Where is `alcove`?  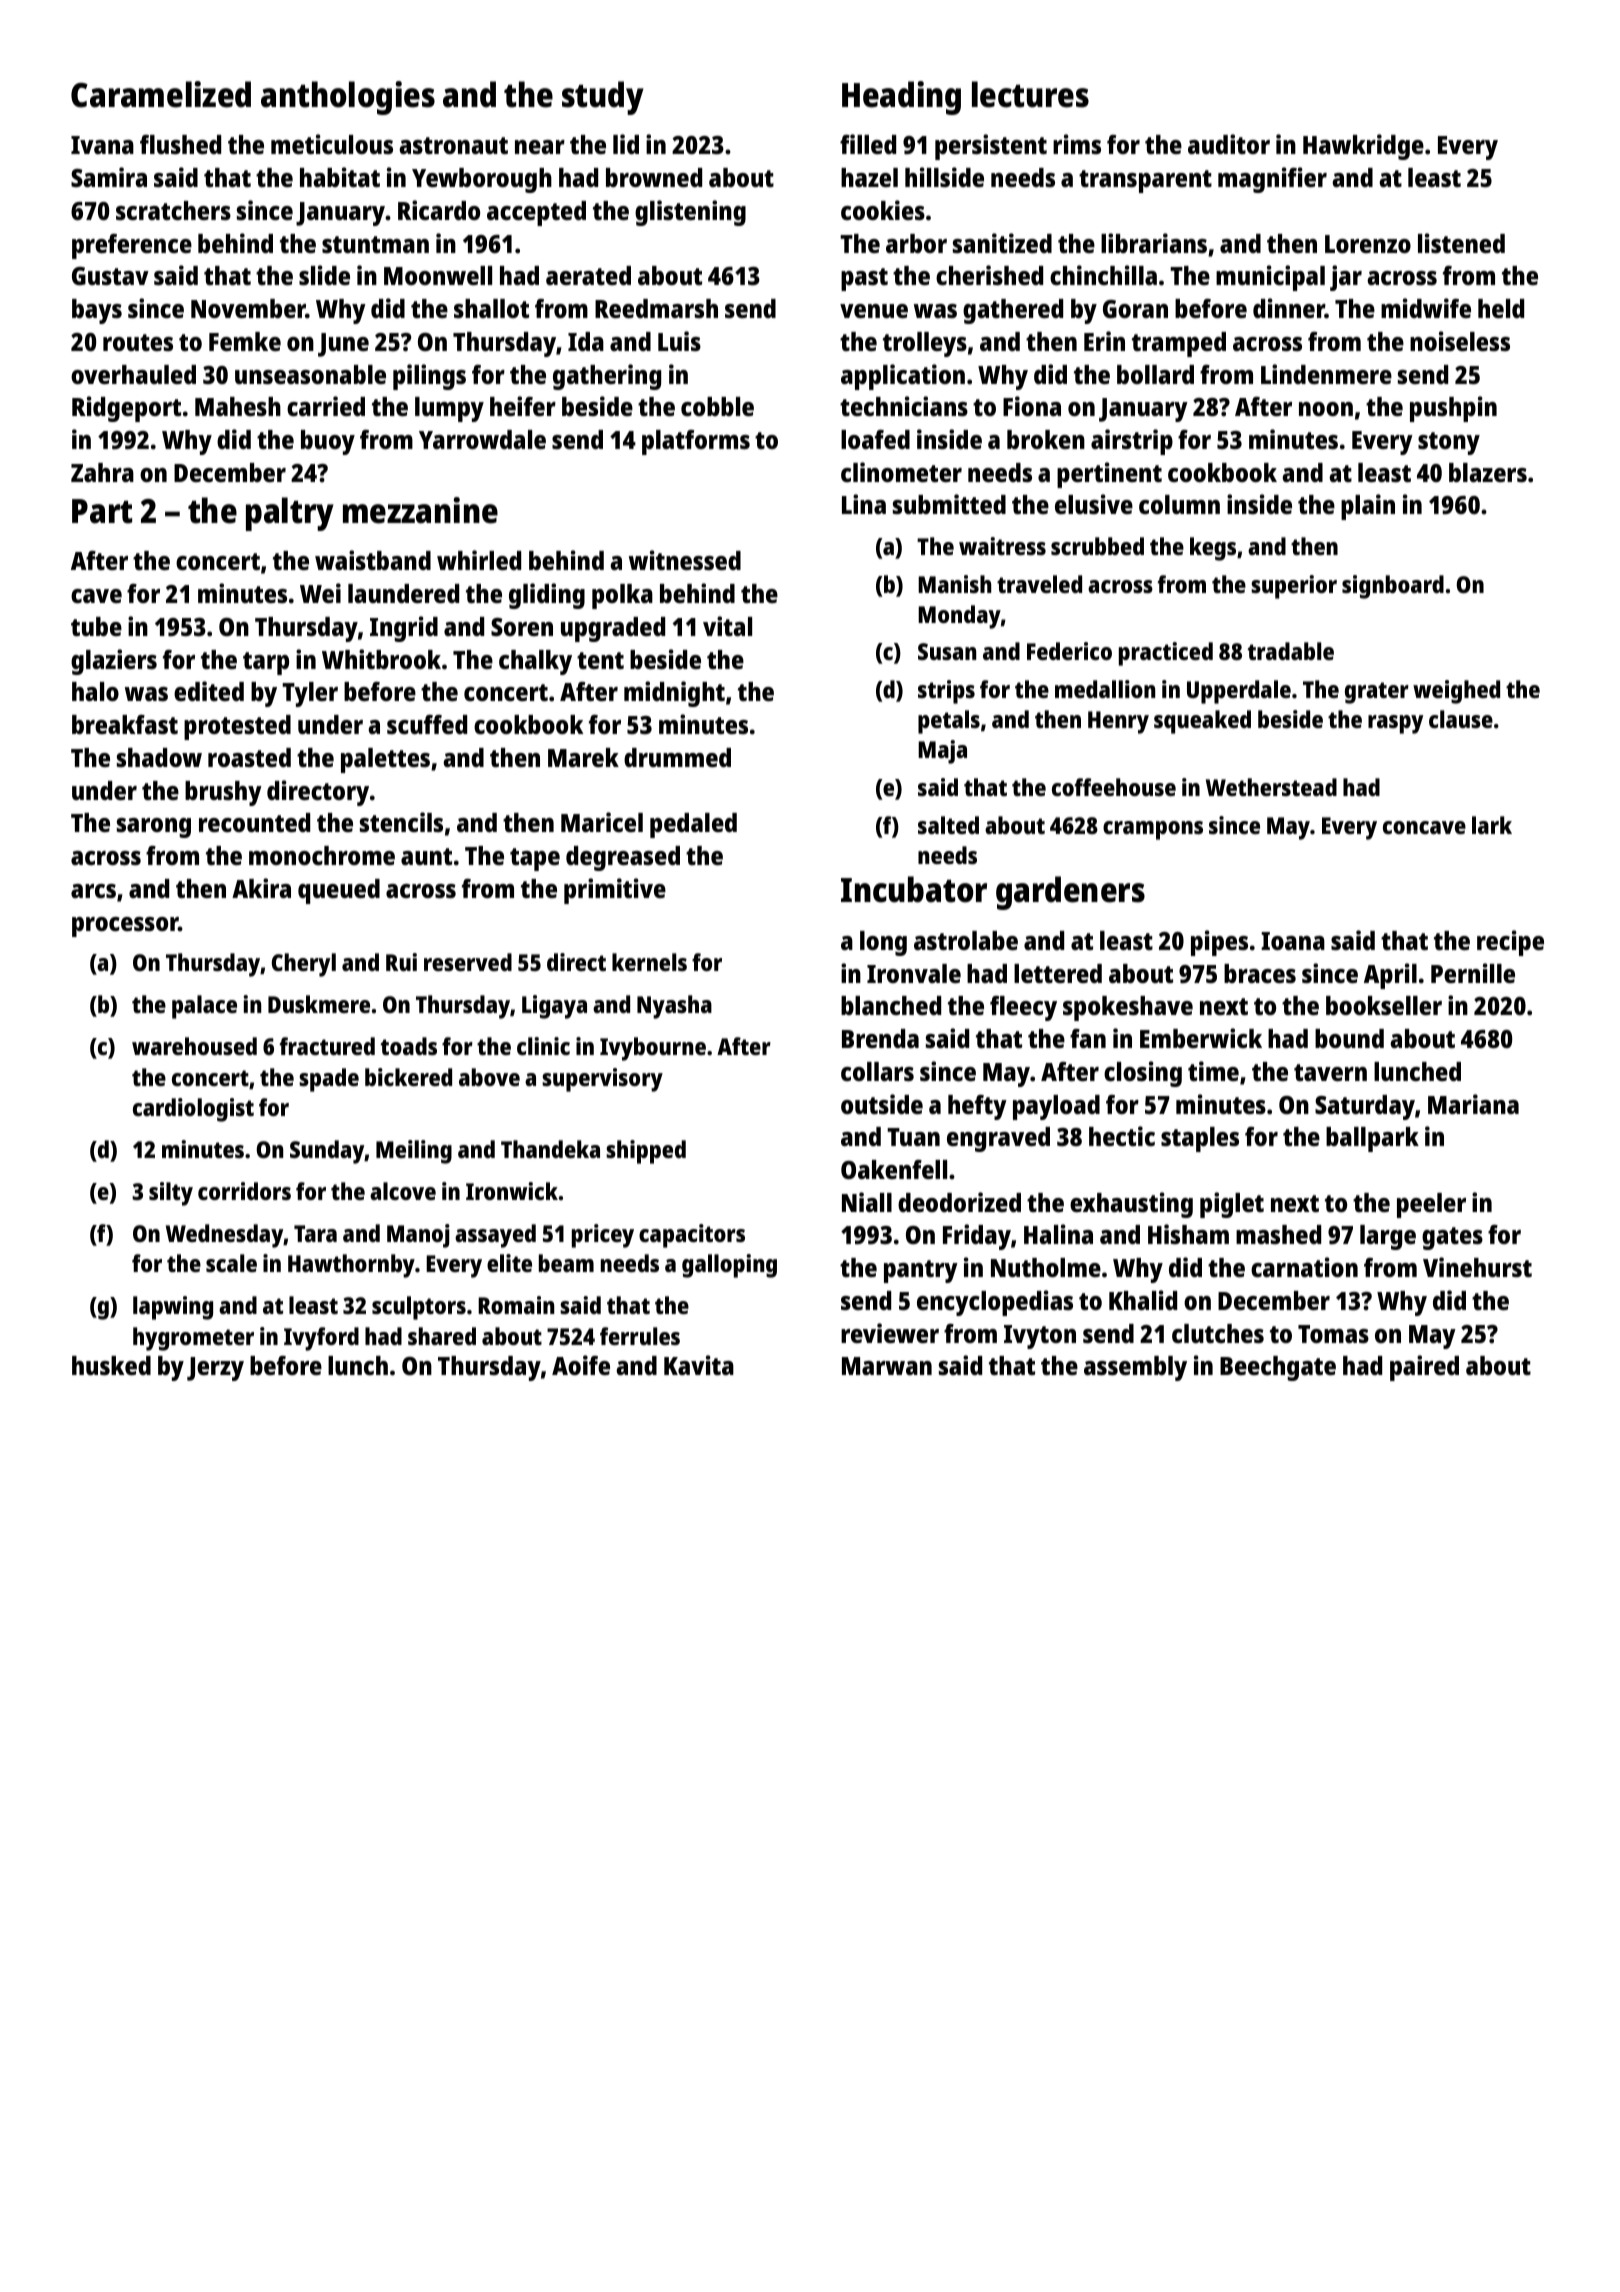 alcove is located at coordinates (403, 1191).
